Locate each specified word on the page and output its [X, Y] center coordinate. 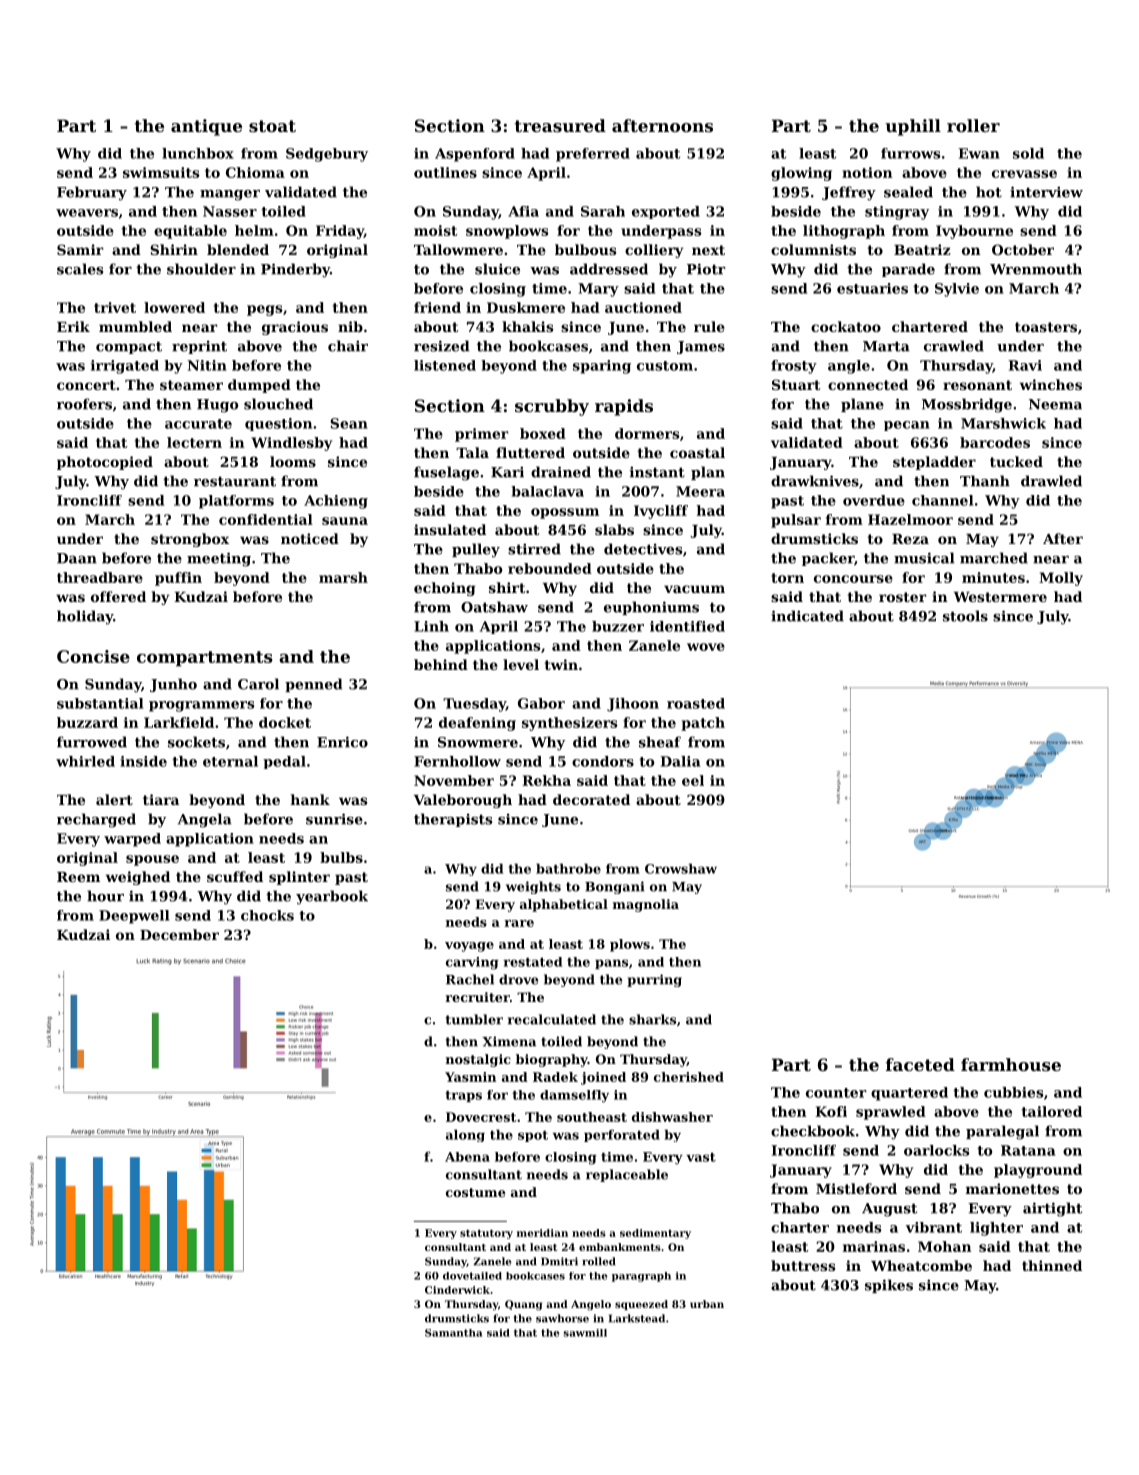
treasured [560, 125]
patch [703, 724]
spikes [889, 1286]
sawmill [585, 1333]
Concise [93, 656]
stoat [272, 126]
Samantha [453, 1333]
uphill [913, 127]
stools [965, 616]
